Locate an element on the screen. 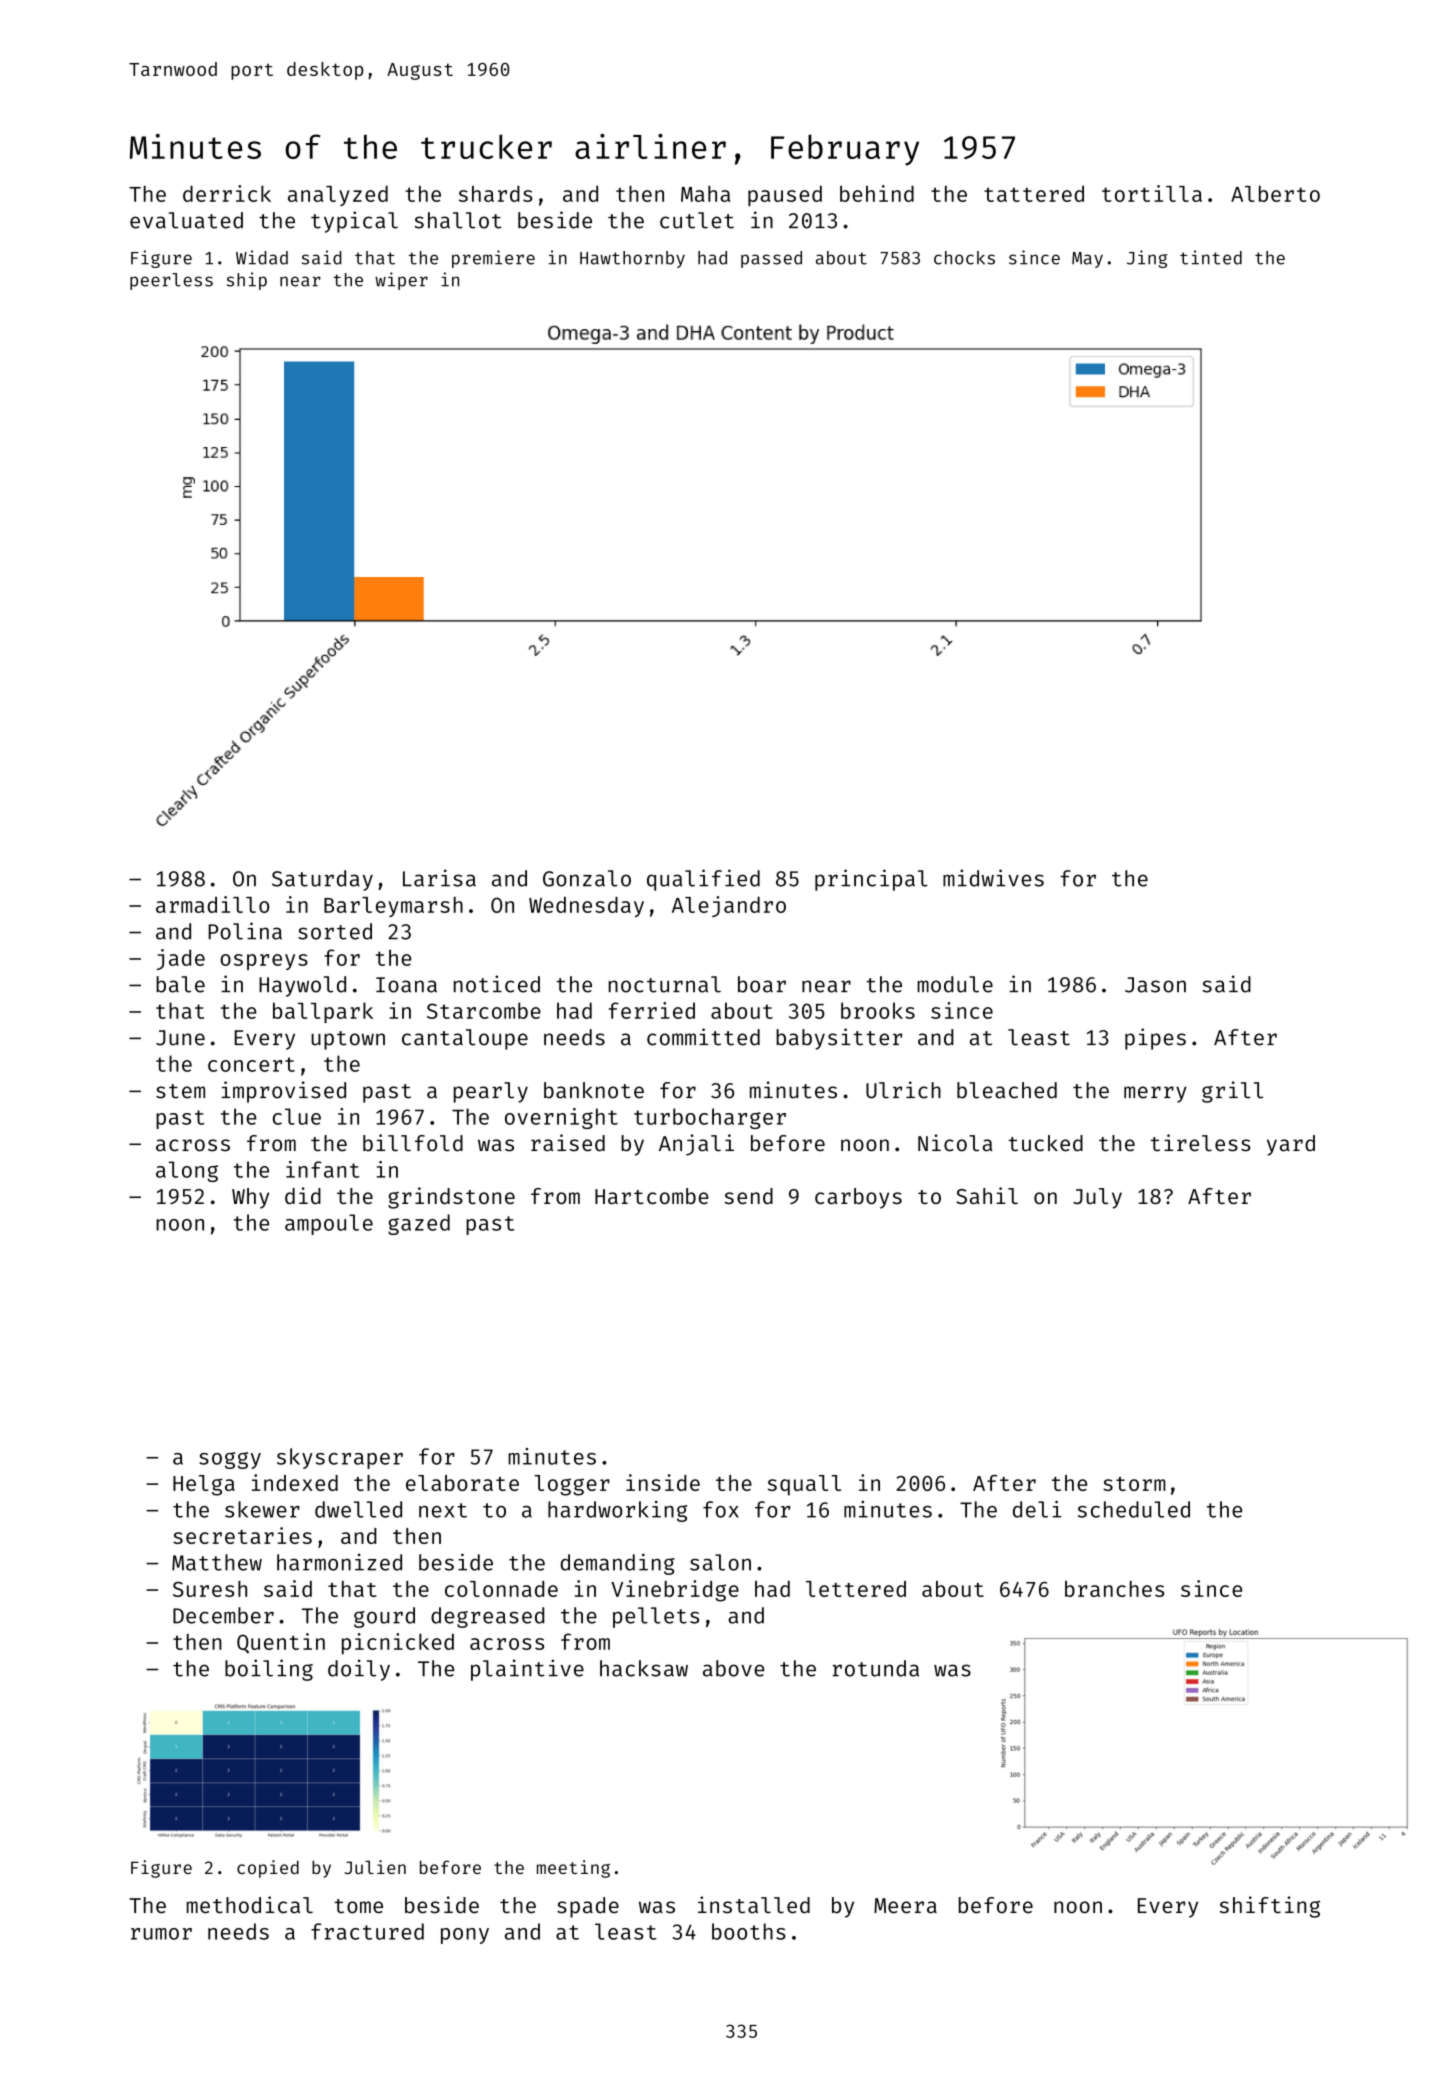 The height and width of the screenshot is (2100, 1450). merry is located at coordinates (1155, 1094).
